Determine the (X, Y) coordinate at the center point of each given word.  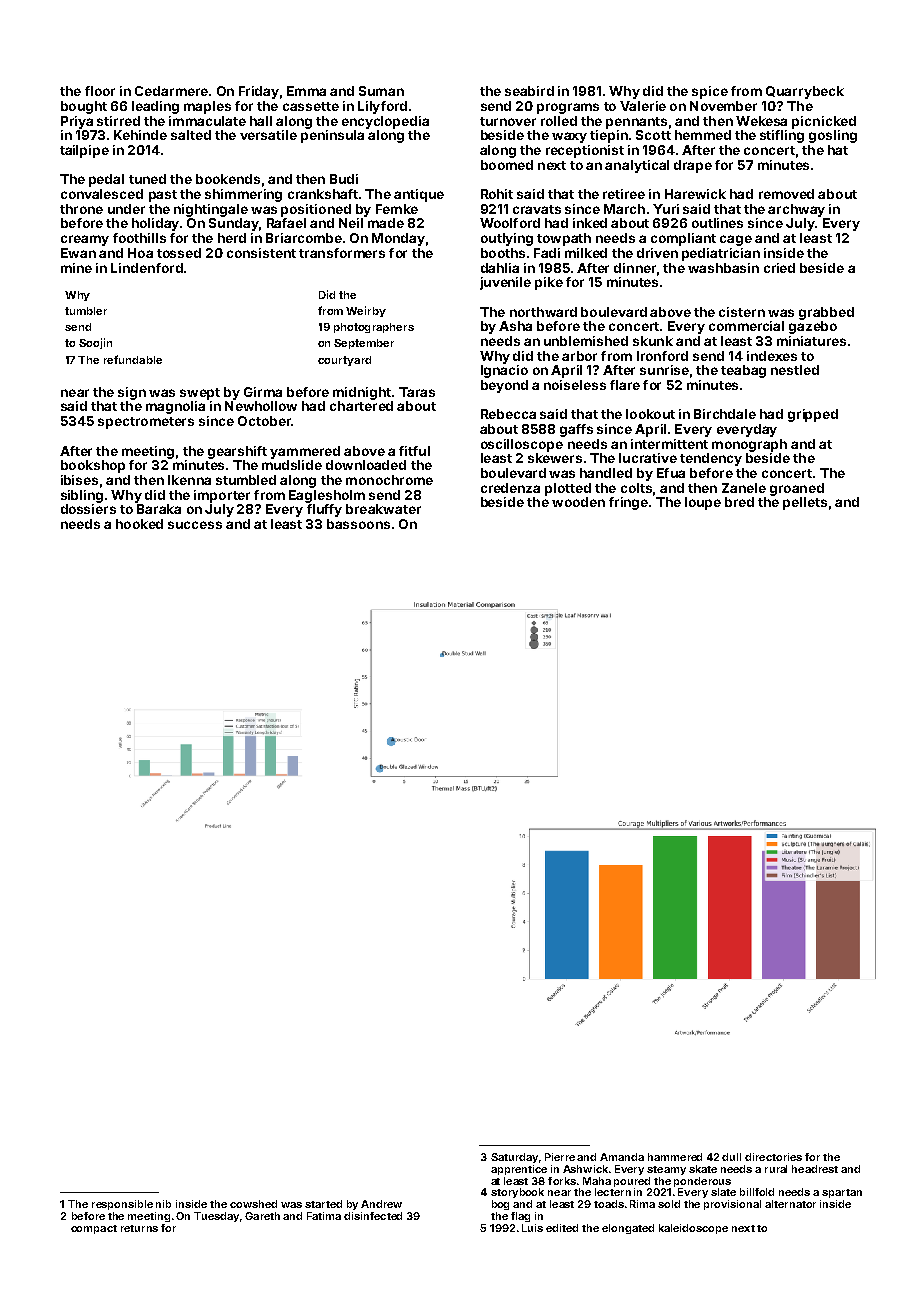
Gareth (262, 1216)
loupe (703, 503)
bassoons (358, 524)
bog (500, 1205)
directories (773, 1157)
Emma (306, 91)
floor (100, 91)
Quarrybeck (805, 92)
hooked (139, 524)
